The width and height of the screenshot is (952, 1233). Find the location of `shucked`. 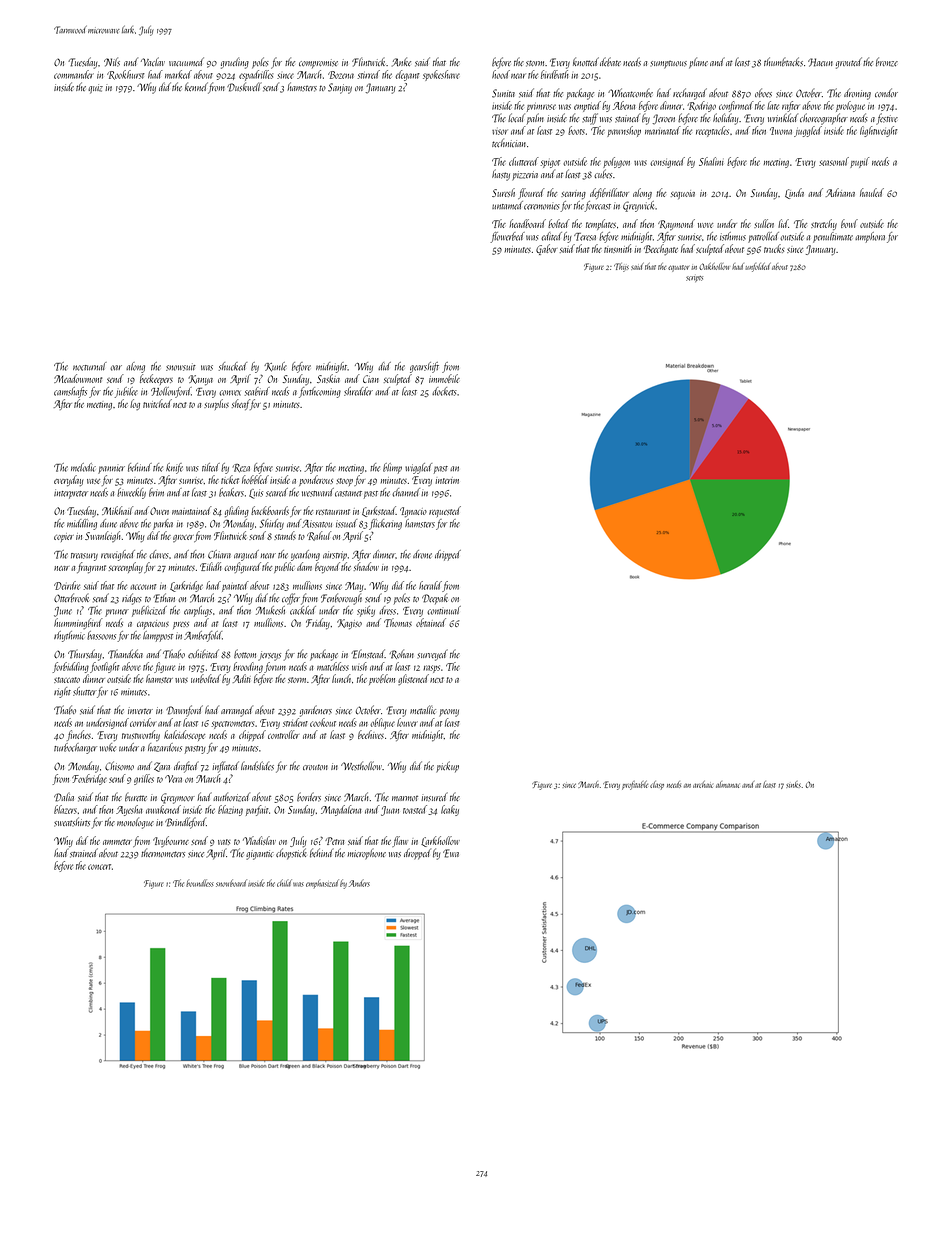

shucked is located at coordinates (233, 366).
